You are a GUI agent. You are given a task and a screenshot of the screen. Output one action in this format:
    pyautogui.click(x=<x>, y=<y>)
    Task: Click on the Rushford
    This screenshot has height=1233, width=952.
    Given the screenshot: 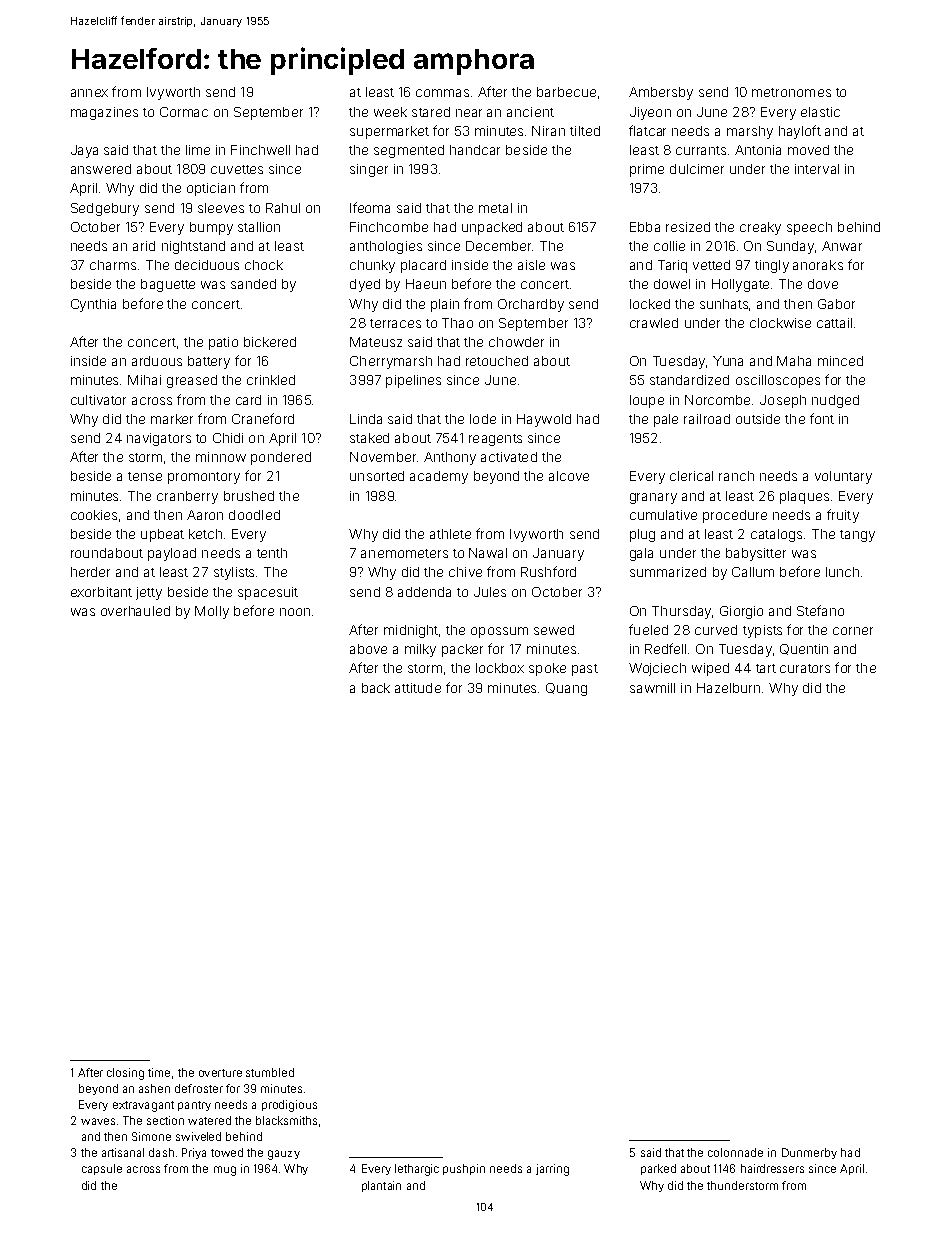 What is the action you would take?
    pyautogui.click(x=548, y=571)
